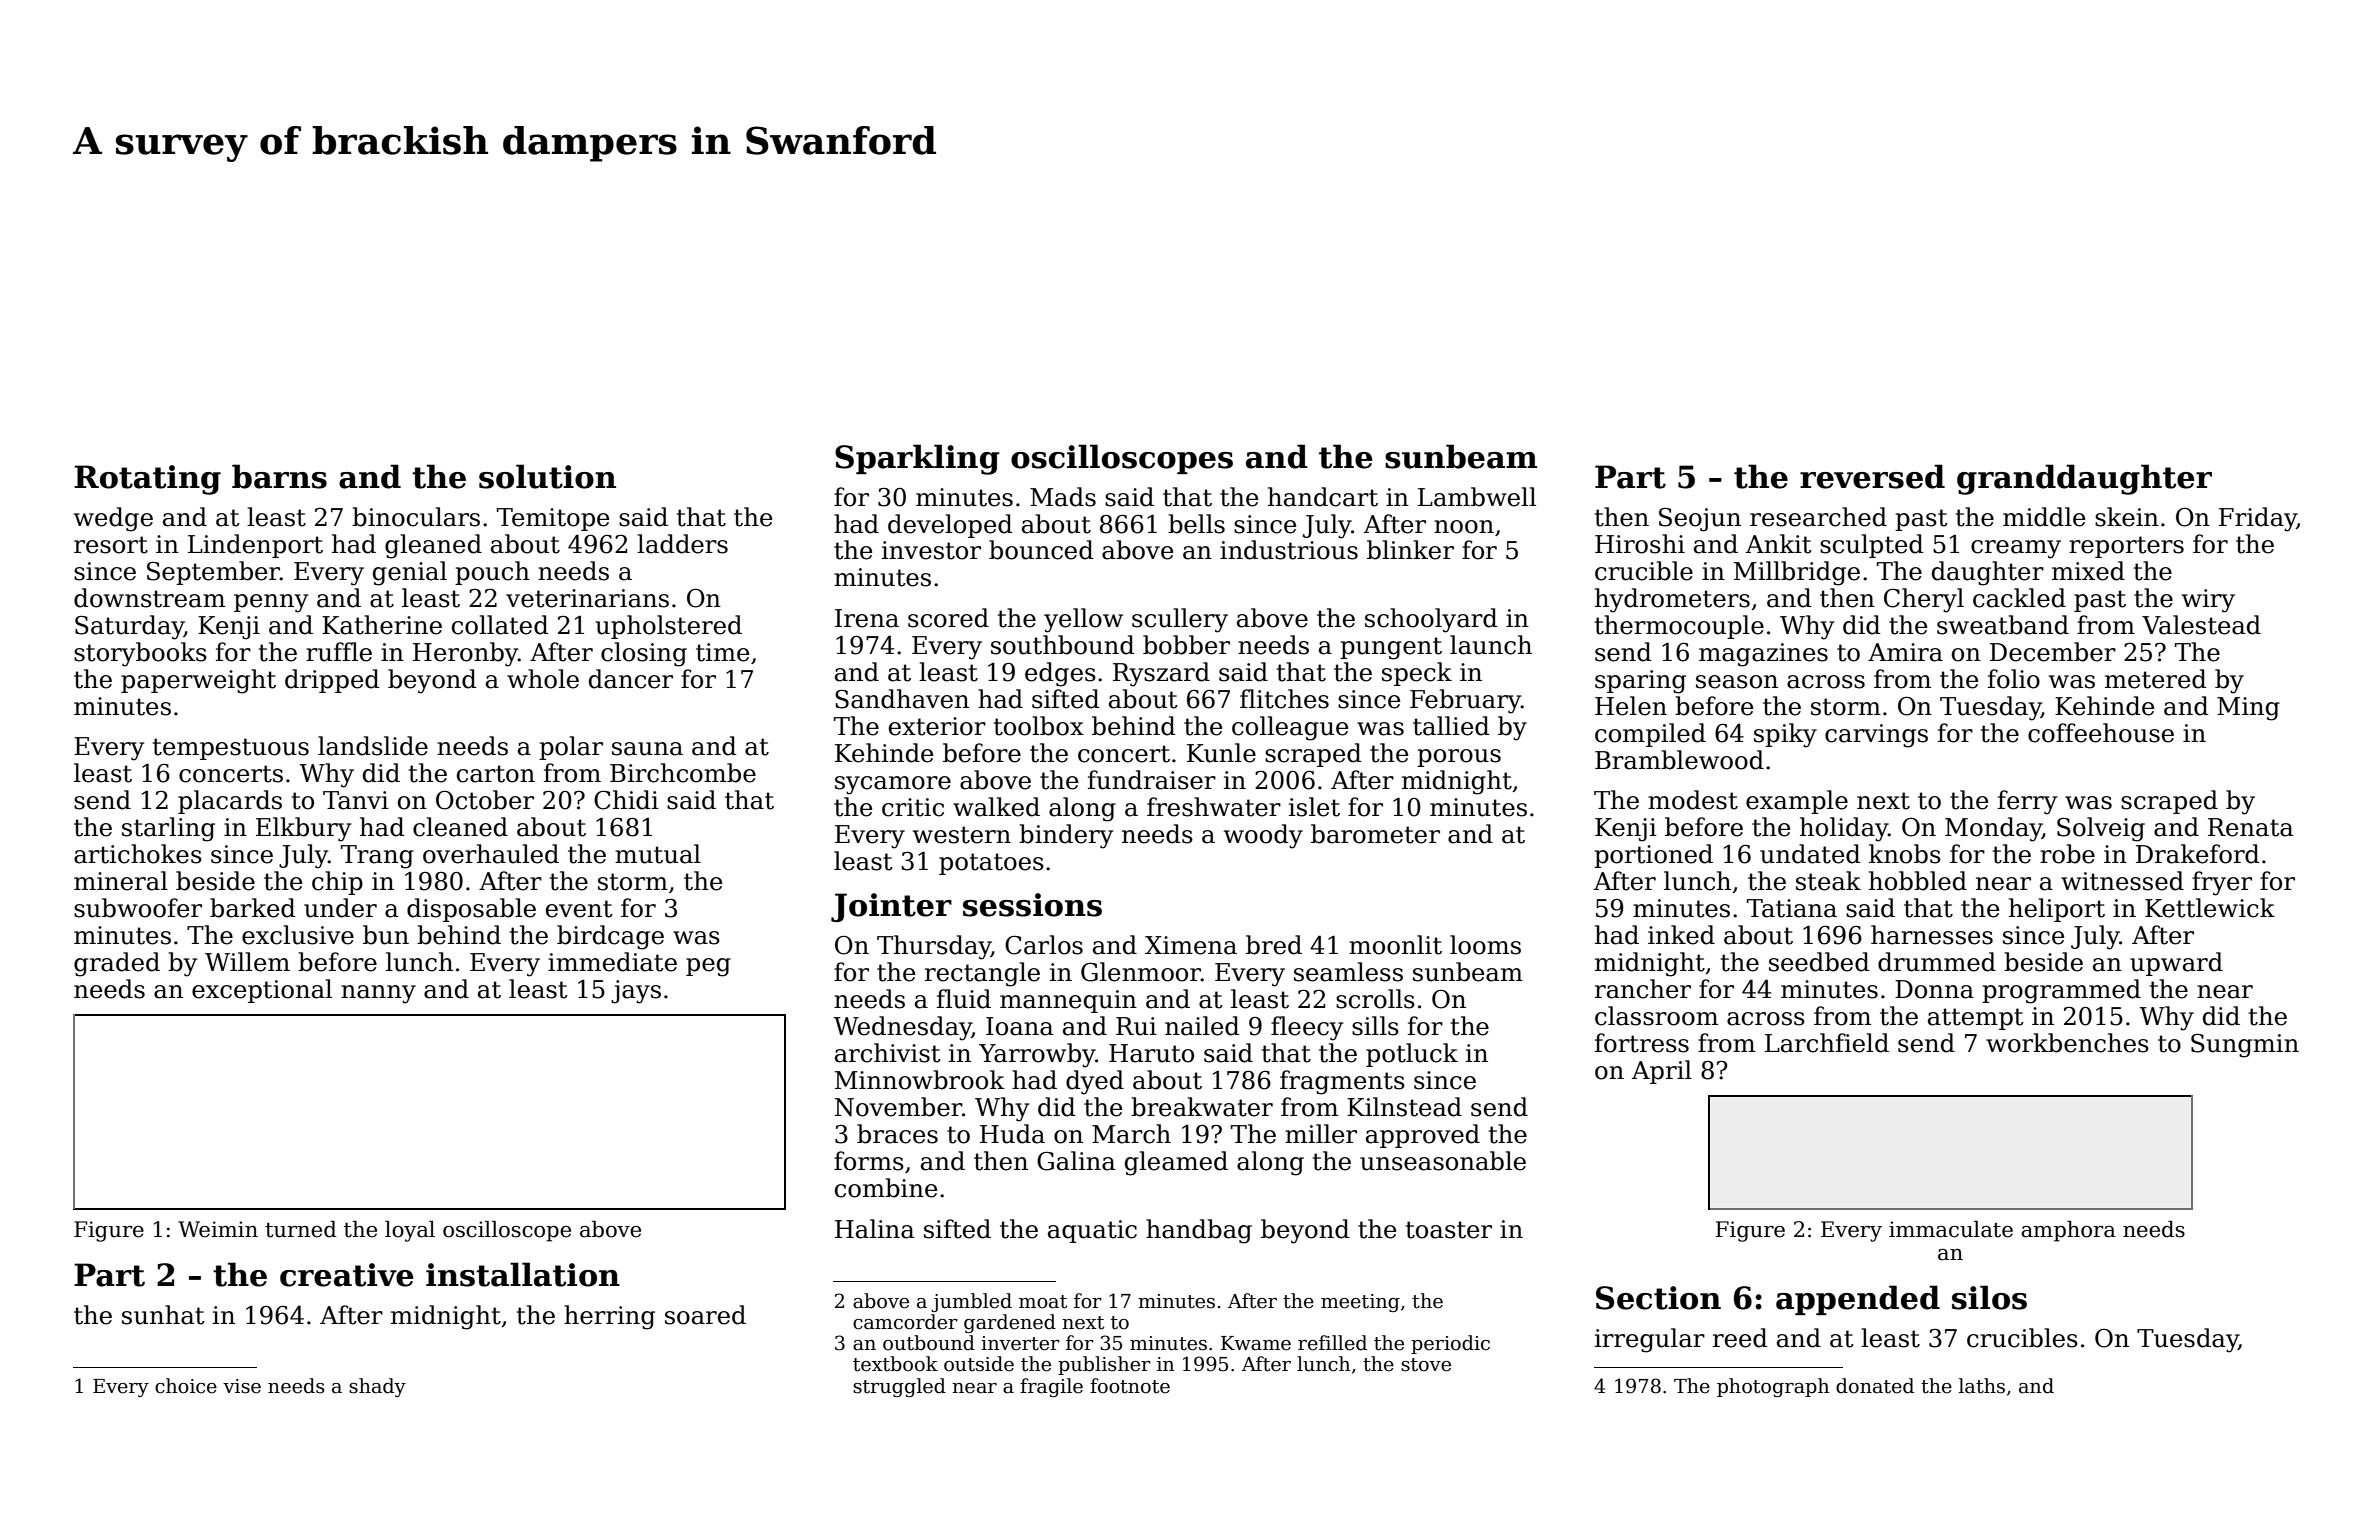 The width and height of the page is (2380, 1540). Describe the element at coordinates (1477, 497) in the page. I see `Lambwell` at that location.
